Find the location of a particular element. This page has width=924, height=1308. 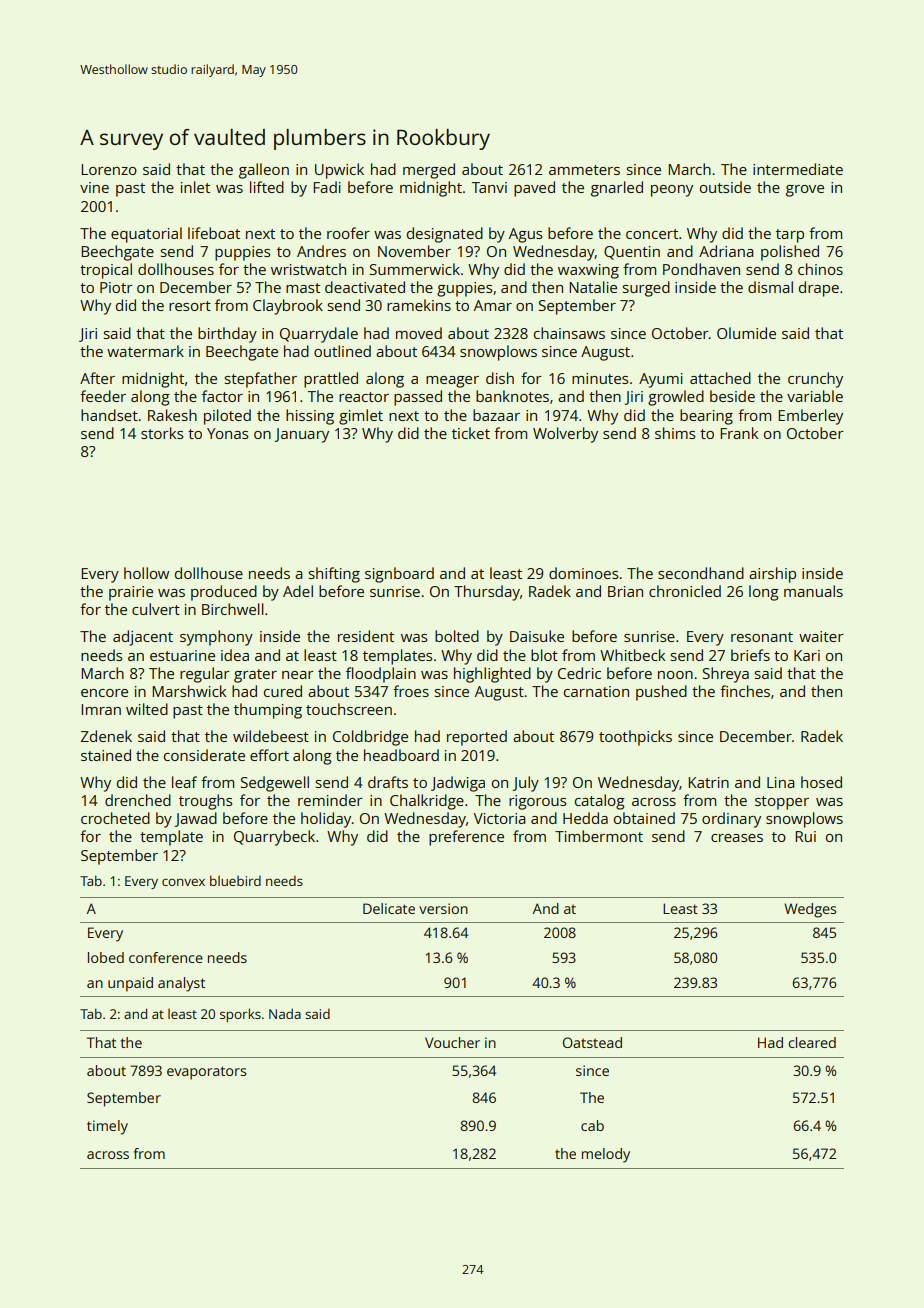

Agus is located at coordinates (525, 235).
